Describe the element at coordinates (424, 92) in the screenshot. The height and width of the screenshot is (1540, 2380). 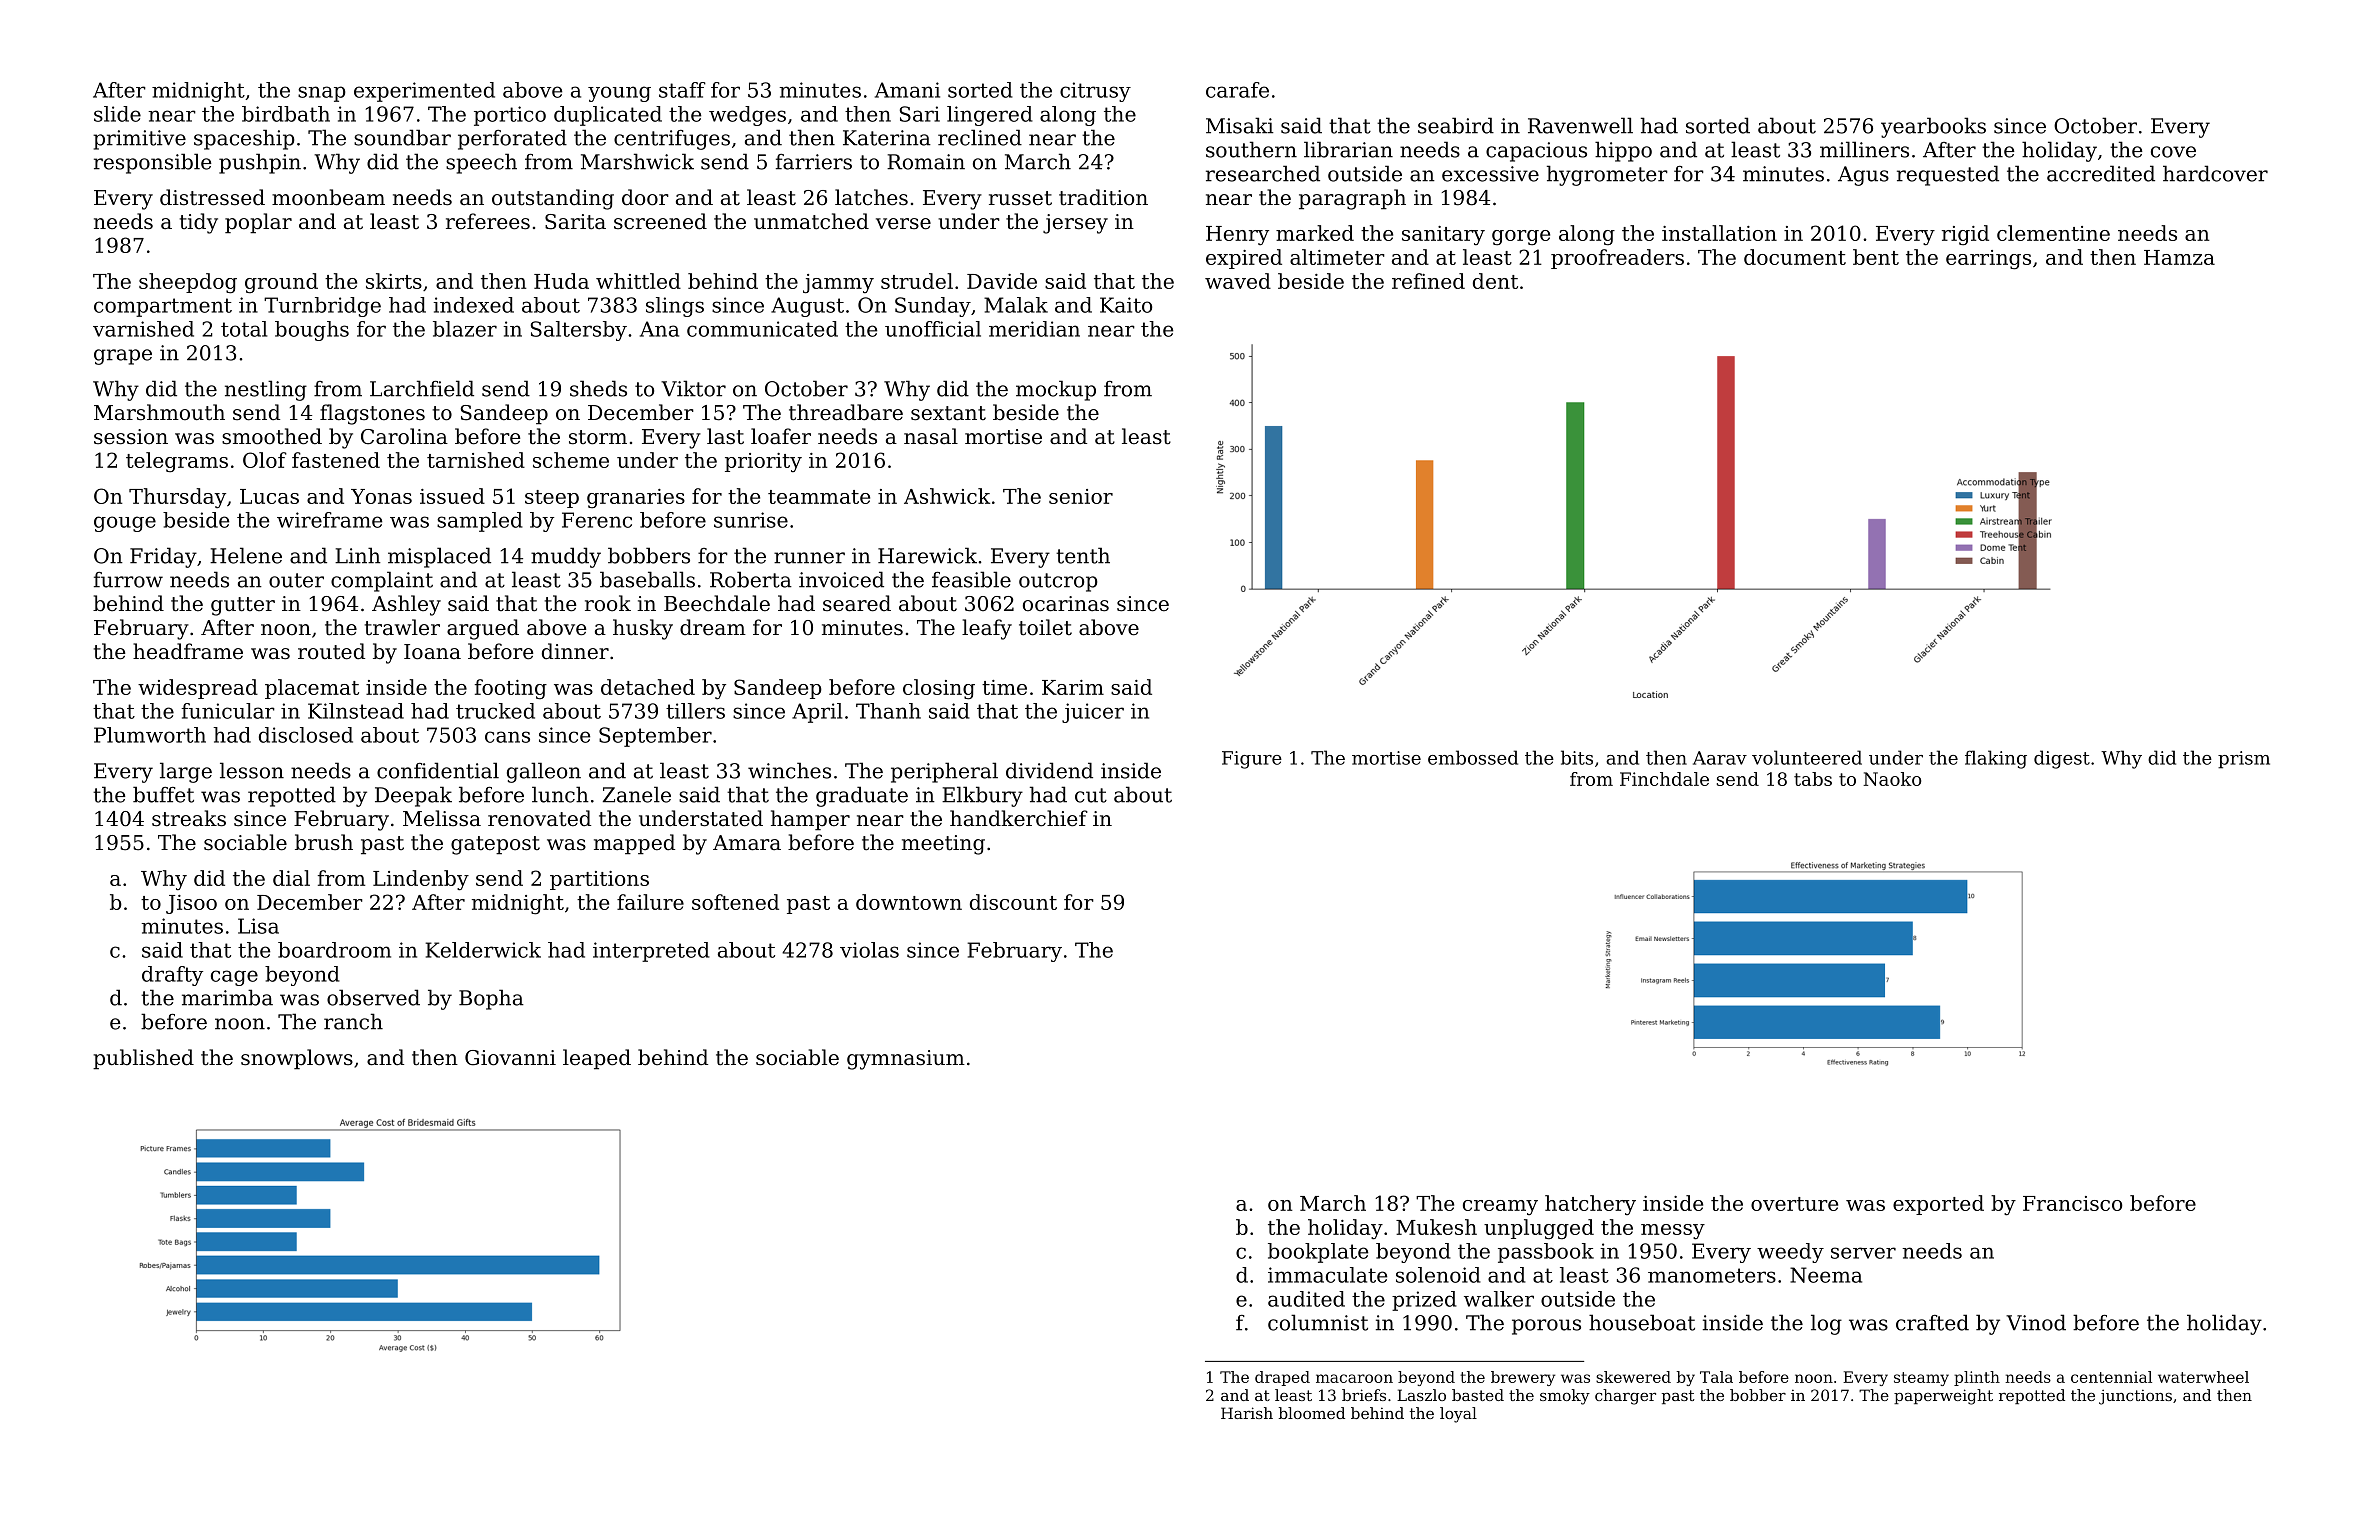
I see `experimented` at that location.
